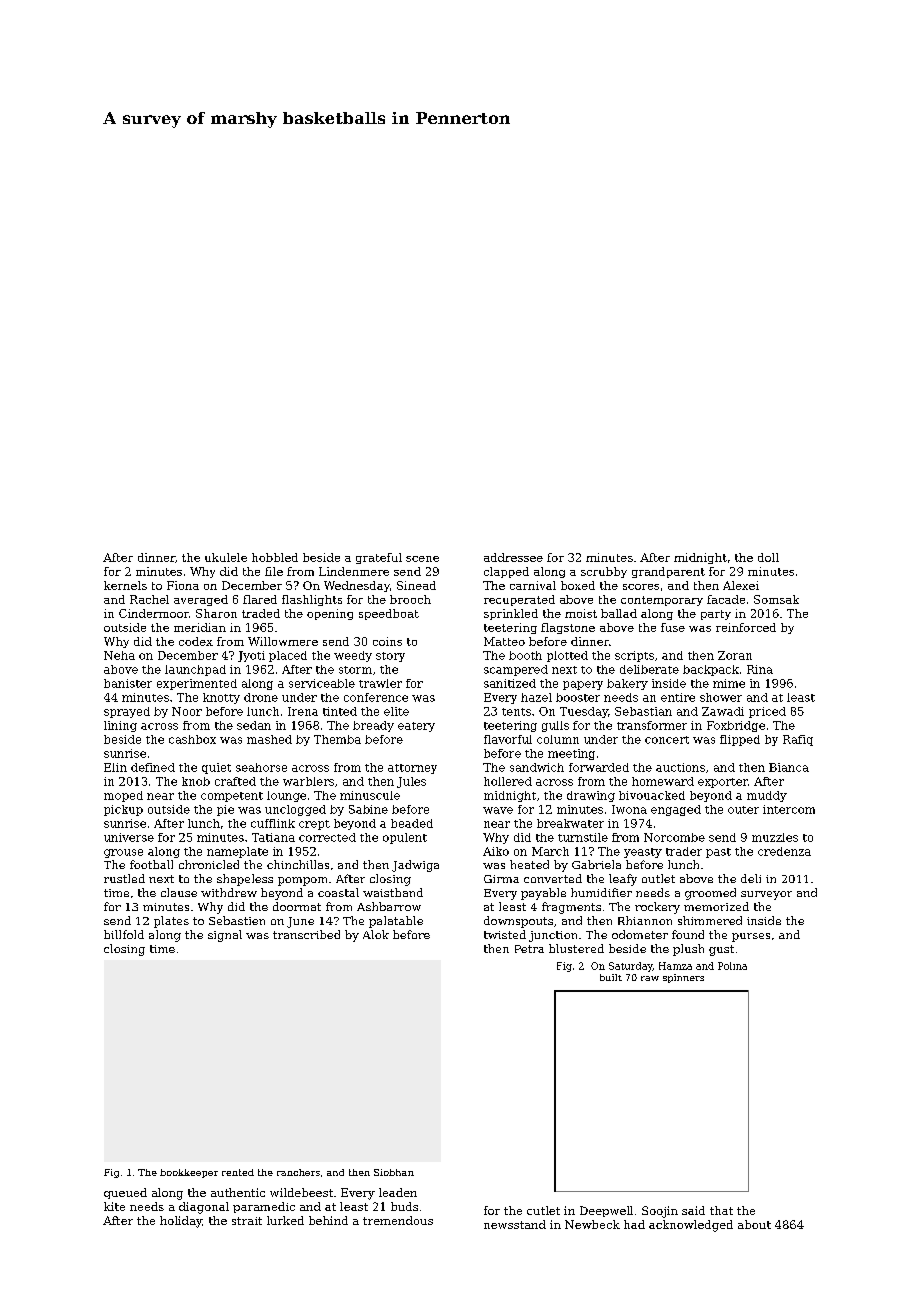  Describe the element at coordinates (398, 1220) in the image. I see `tremendous` at that location.
